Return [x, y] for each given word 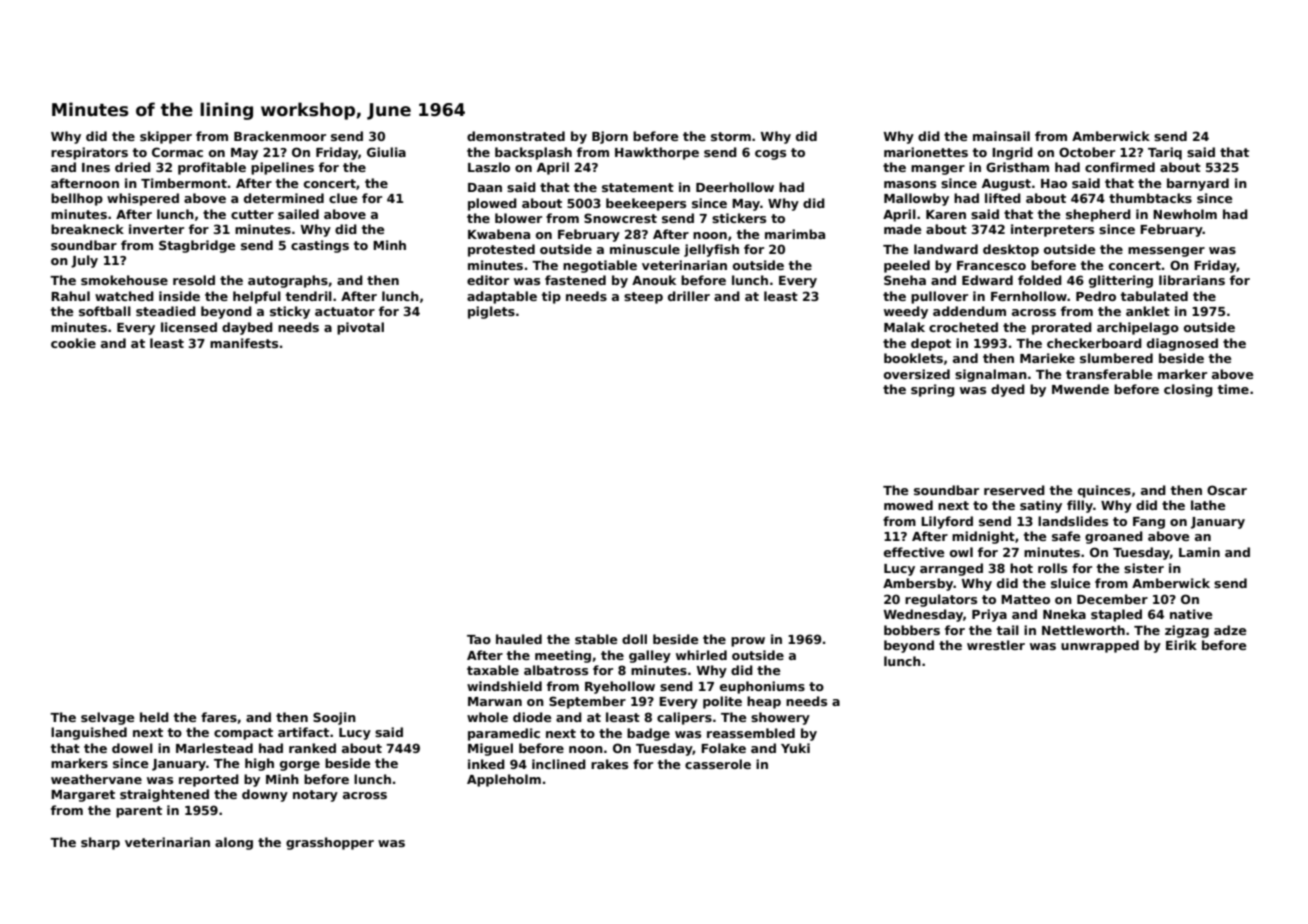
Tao [479, 639]
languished [89, 733]
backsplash [533, 153]
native [1191, 614]
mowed [908, 505]
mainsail [1001, 136]
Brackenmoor [280, 136]
